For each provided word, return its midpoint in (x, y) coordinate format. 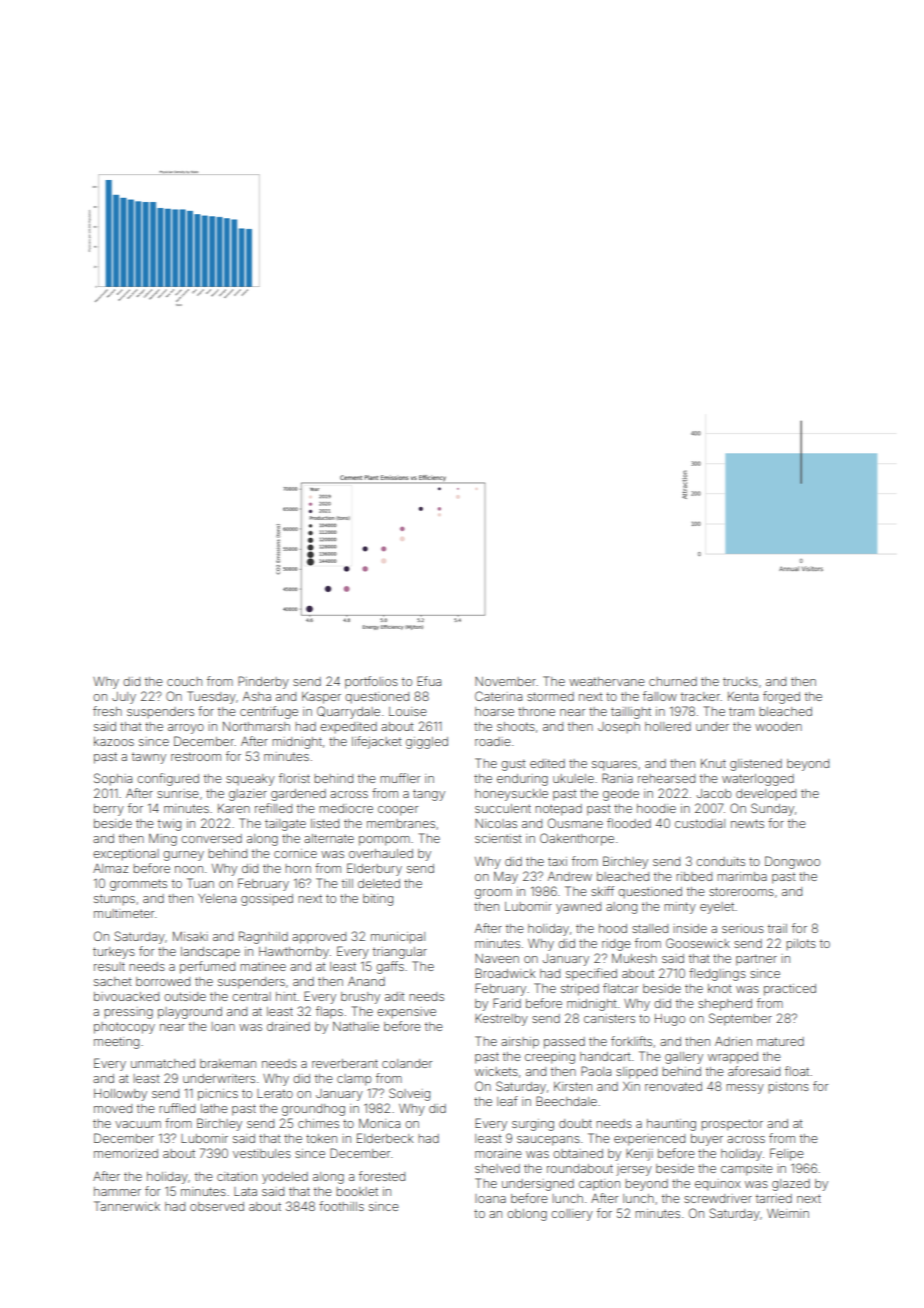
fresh (107, 711)
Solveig (409, 1094)
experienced (649, 1140)
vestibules (262, 1153)
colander (407, 1063)
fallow (660, 696)
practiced (790, 990)
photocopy (124, 1028)
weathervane (607, 681)
